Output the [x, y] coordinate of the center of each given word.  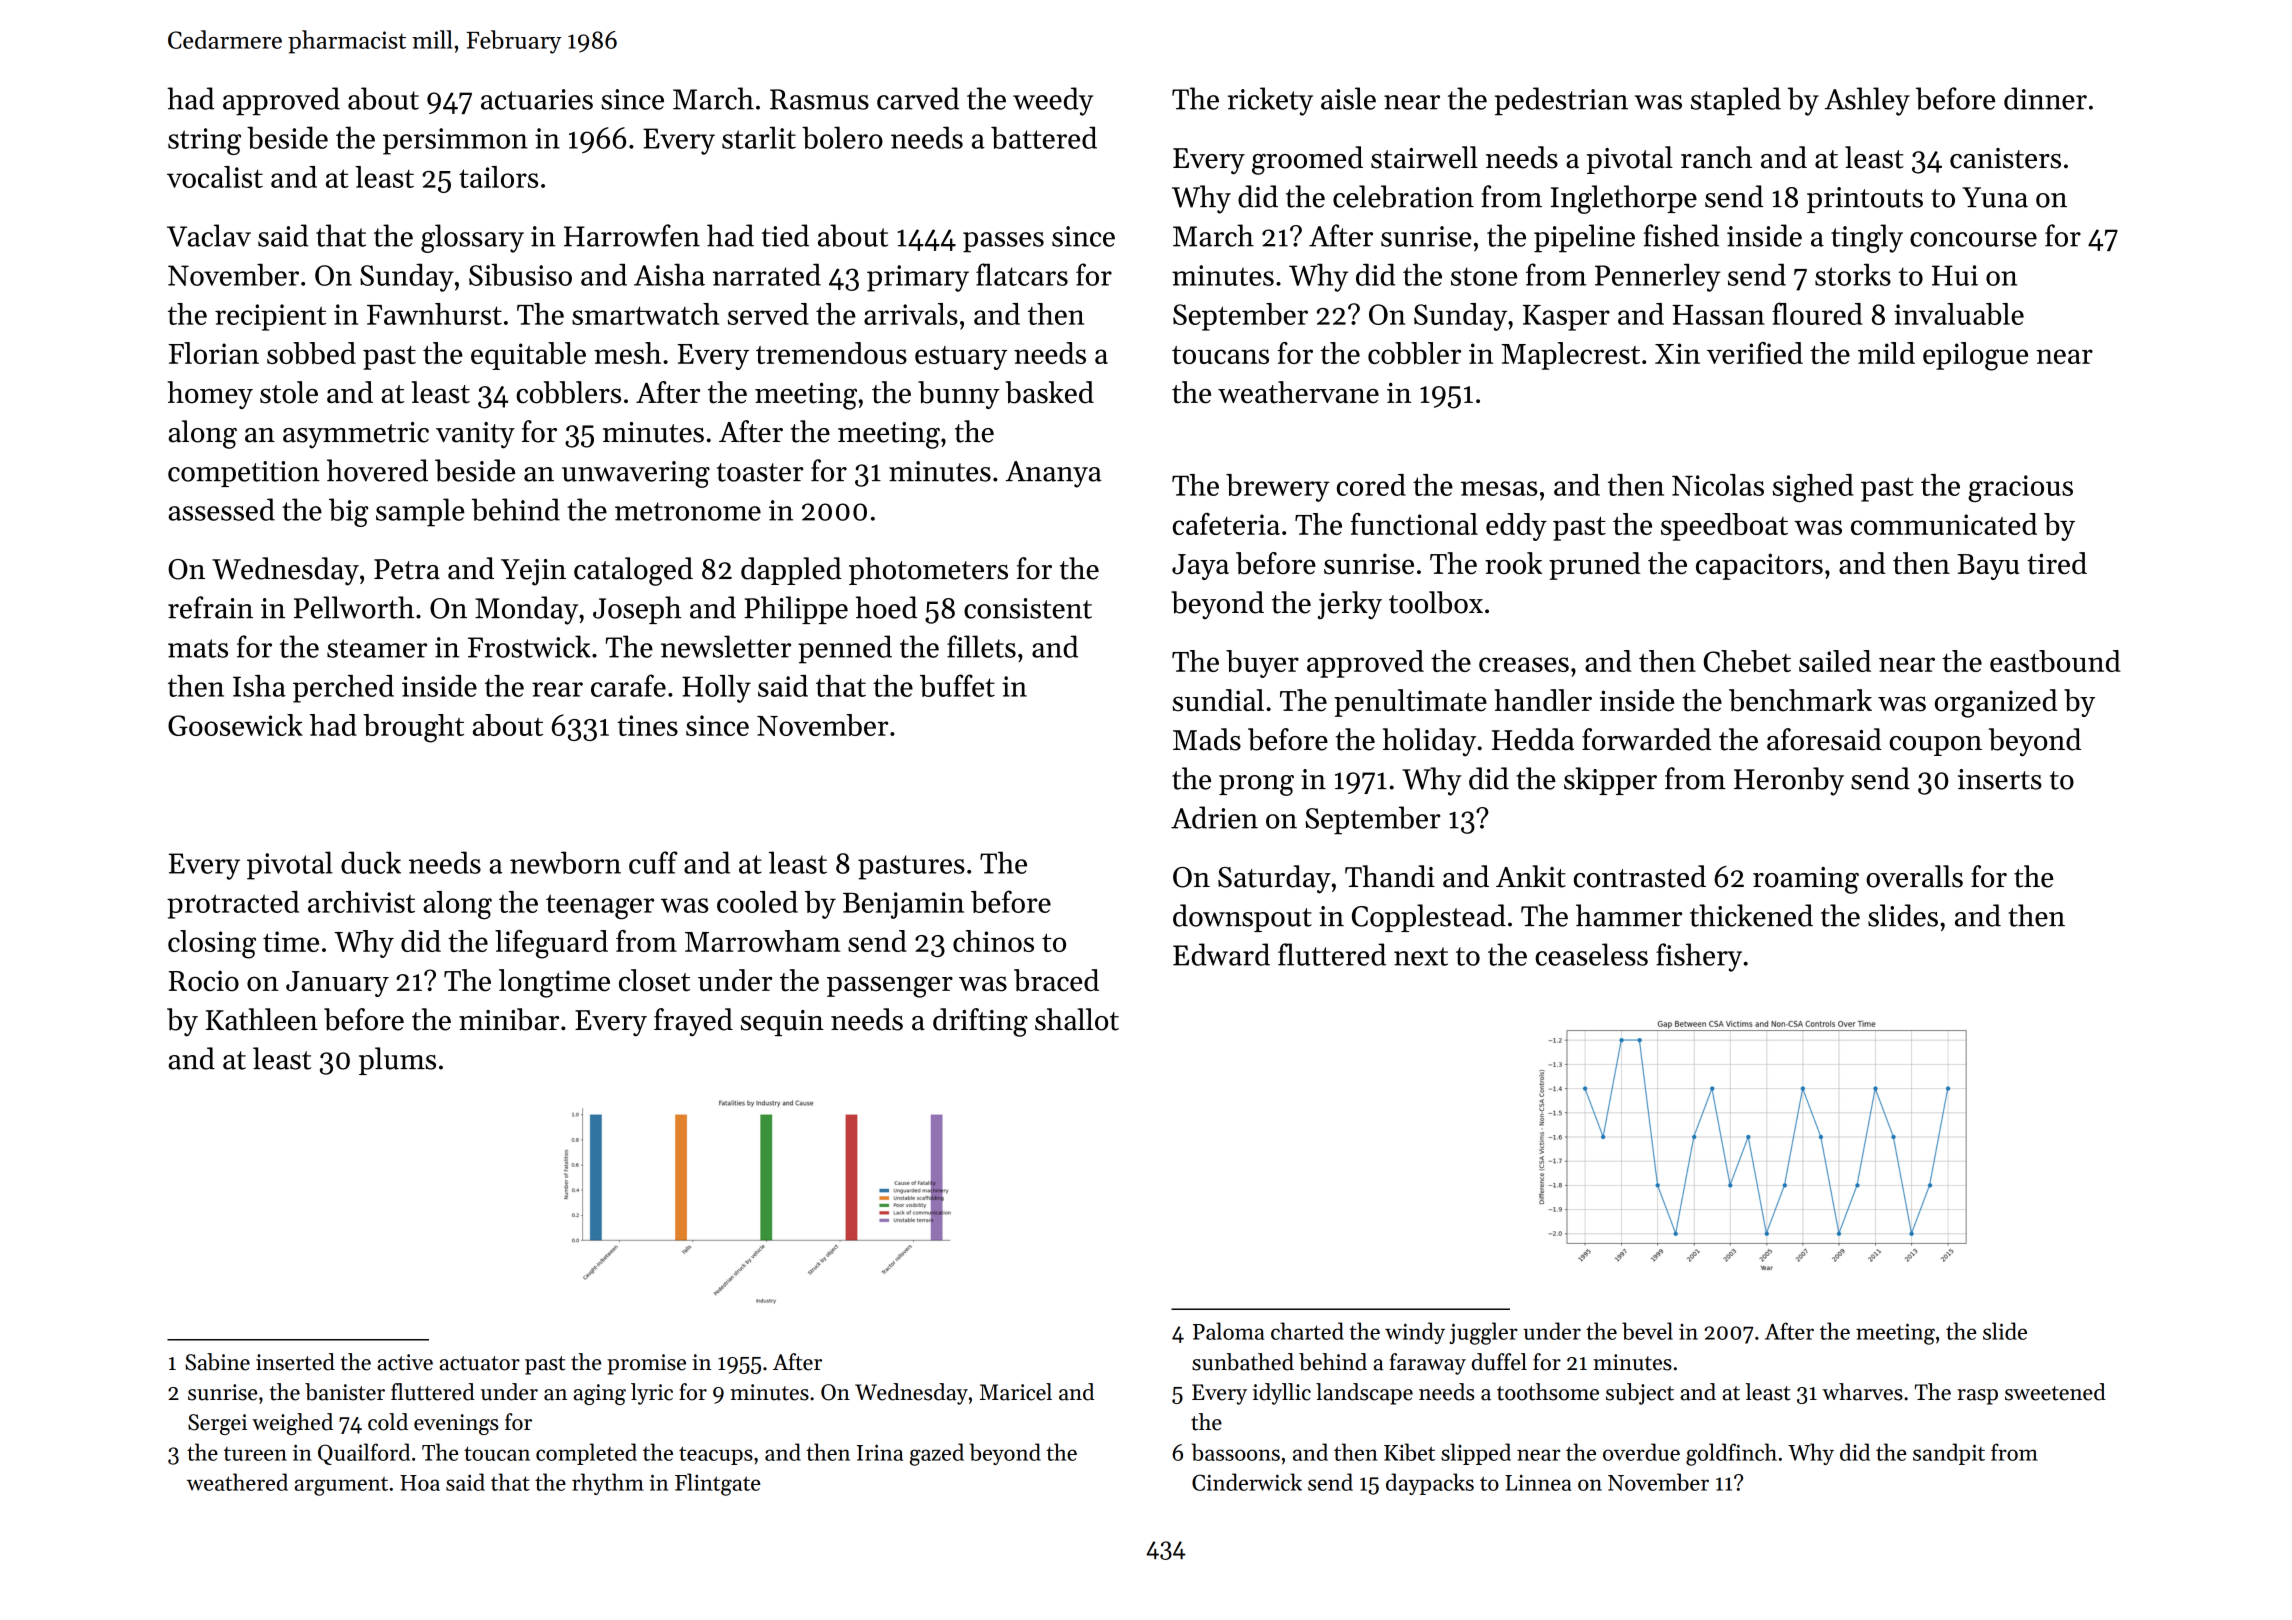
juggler [1483, 1333]
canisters [2005, 158]
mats [198, 648]
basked [1049, 392]
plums [397, 1061]
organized [1996, 703]
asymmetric [356, 435]
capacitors [1759, 566]
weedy [1053, 101]
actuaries [537, 99]
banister [345, 1392]
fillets [981, 646]
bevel [1647, 1331]
